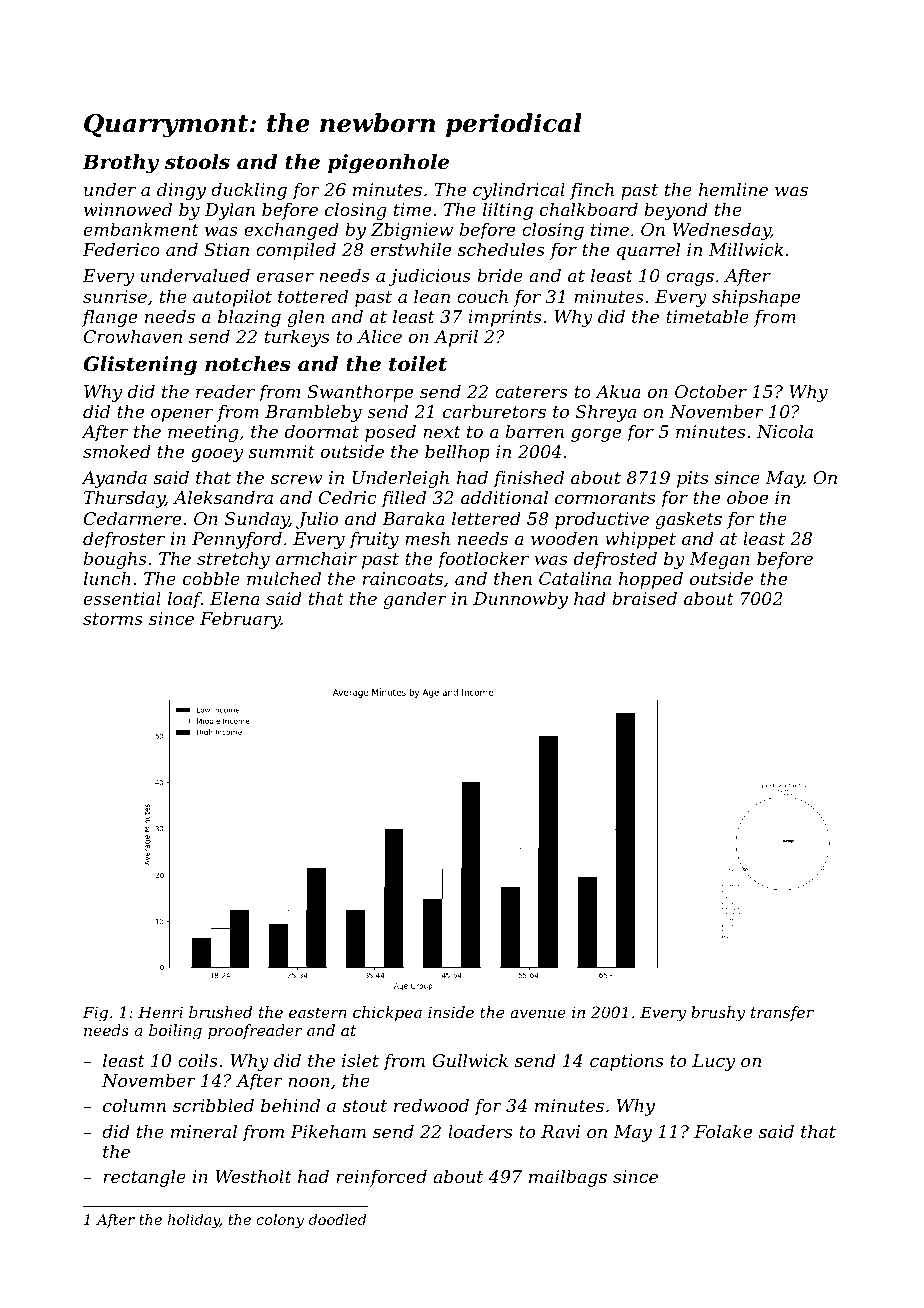 The image size is (924, 1308). I want to click on hopped, so click(651, 580).
